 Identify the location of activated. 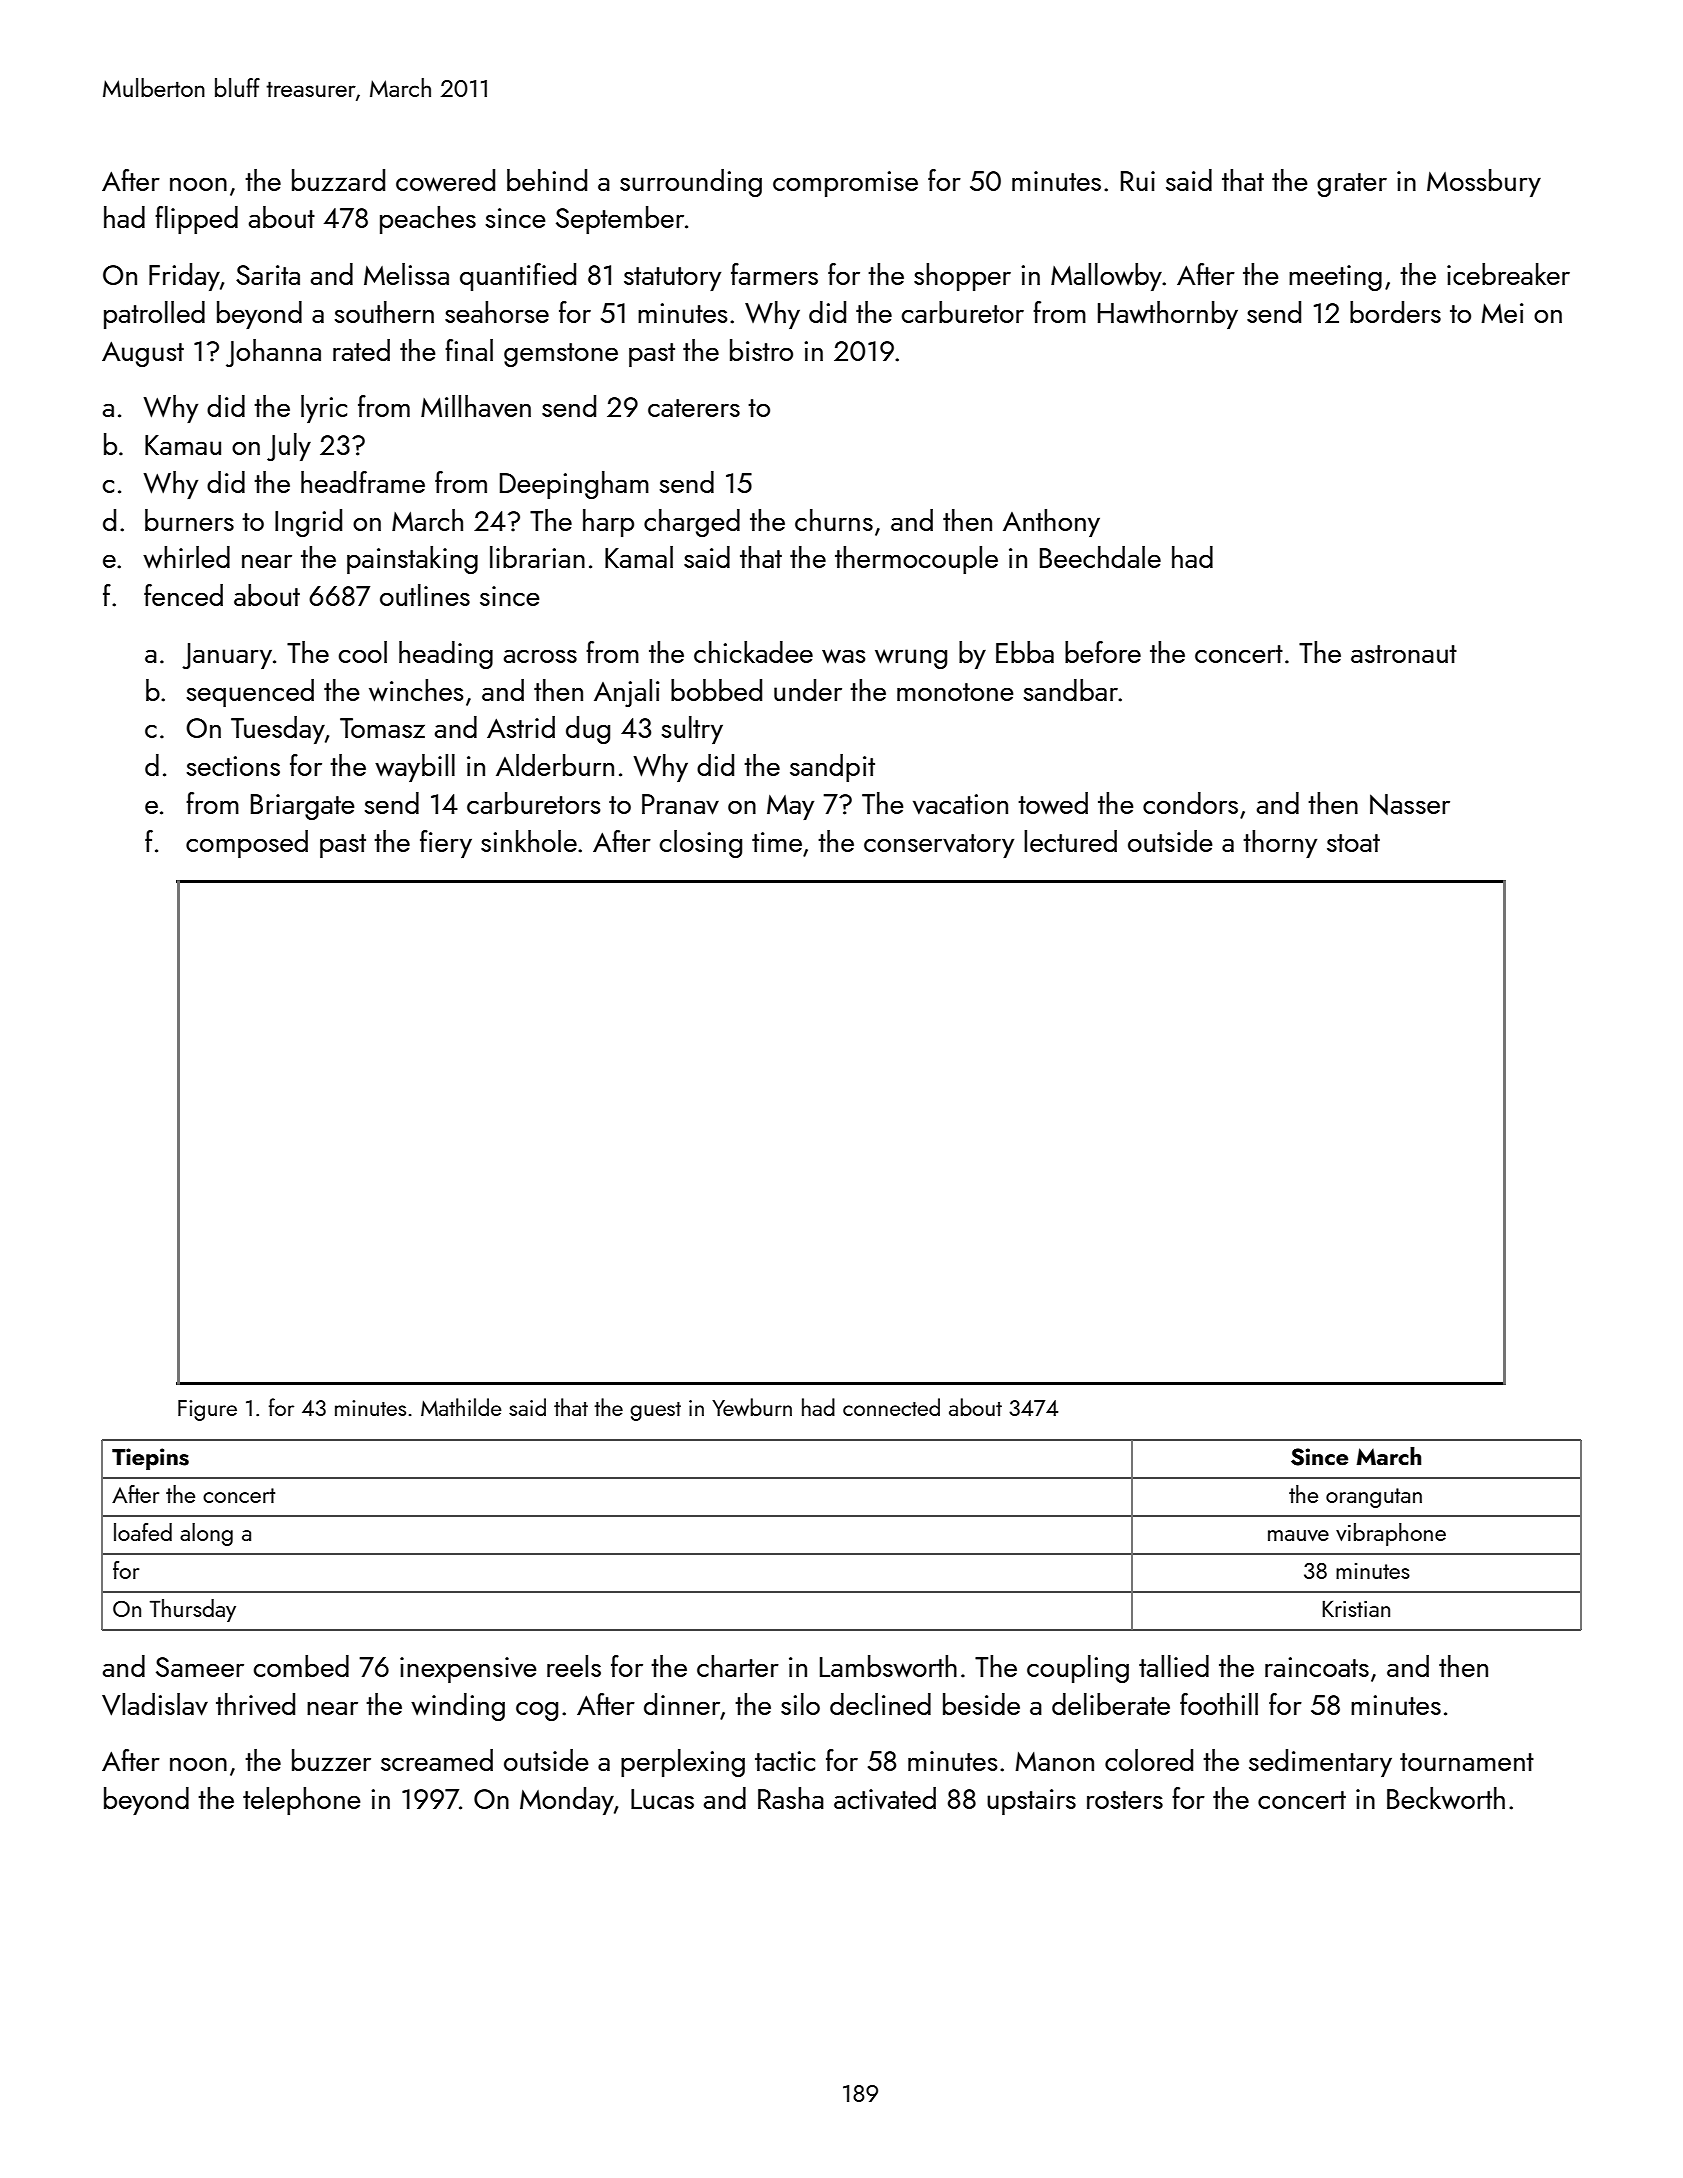
(885, 1798).
